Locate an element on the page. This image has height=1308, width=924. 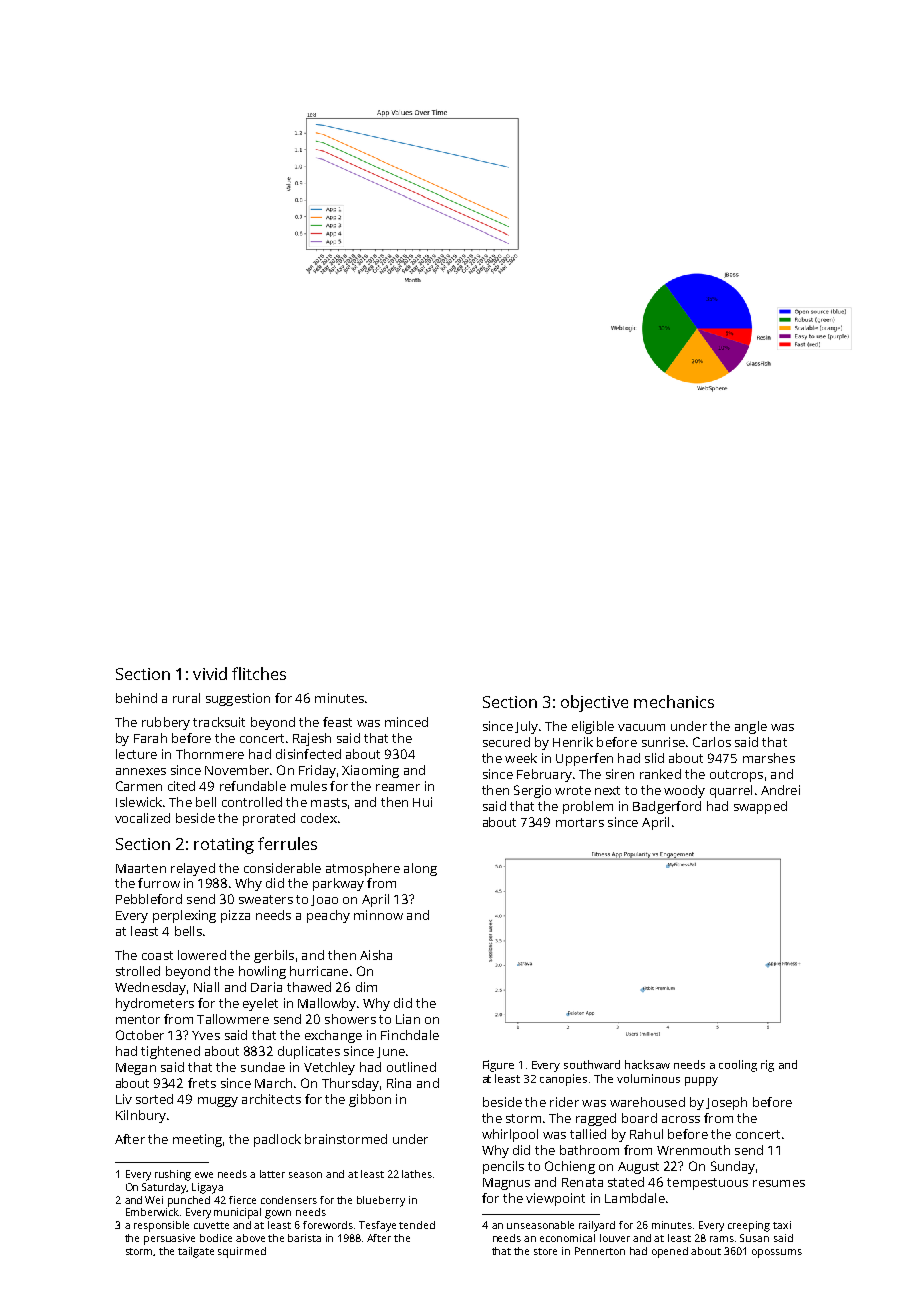
opossums is located at coordinates (777, 1253).
